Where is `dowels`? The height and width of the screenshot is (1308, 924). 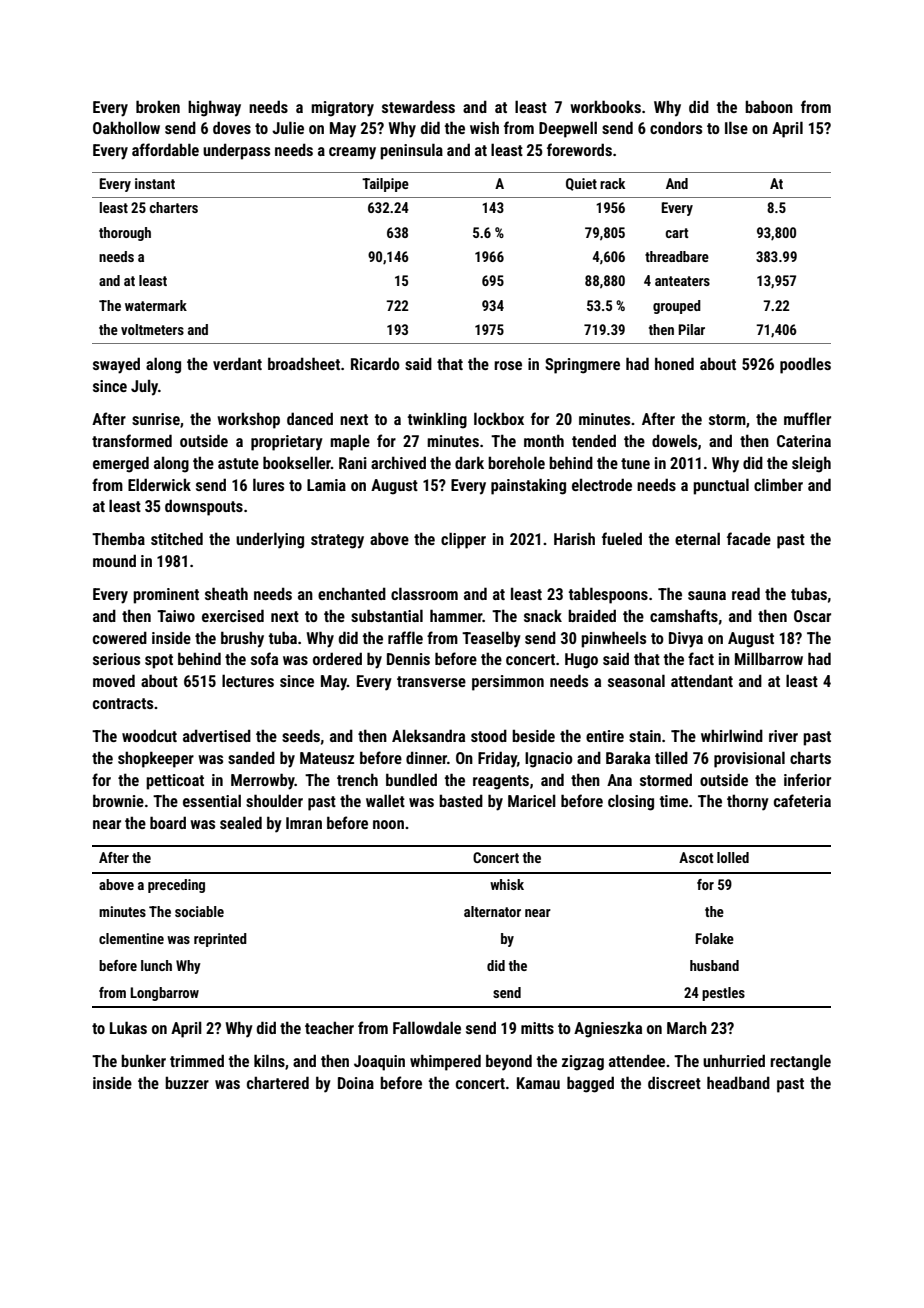 dowels is located at coordinates (674, 440).
